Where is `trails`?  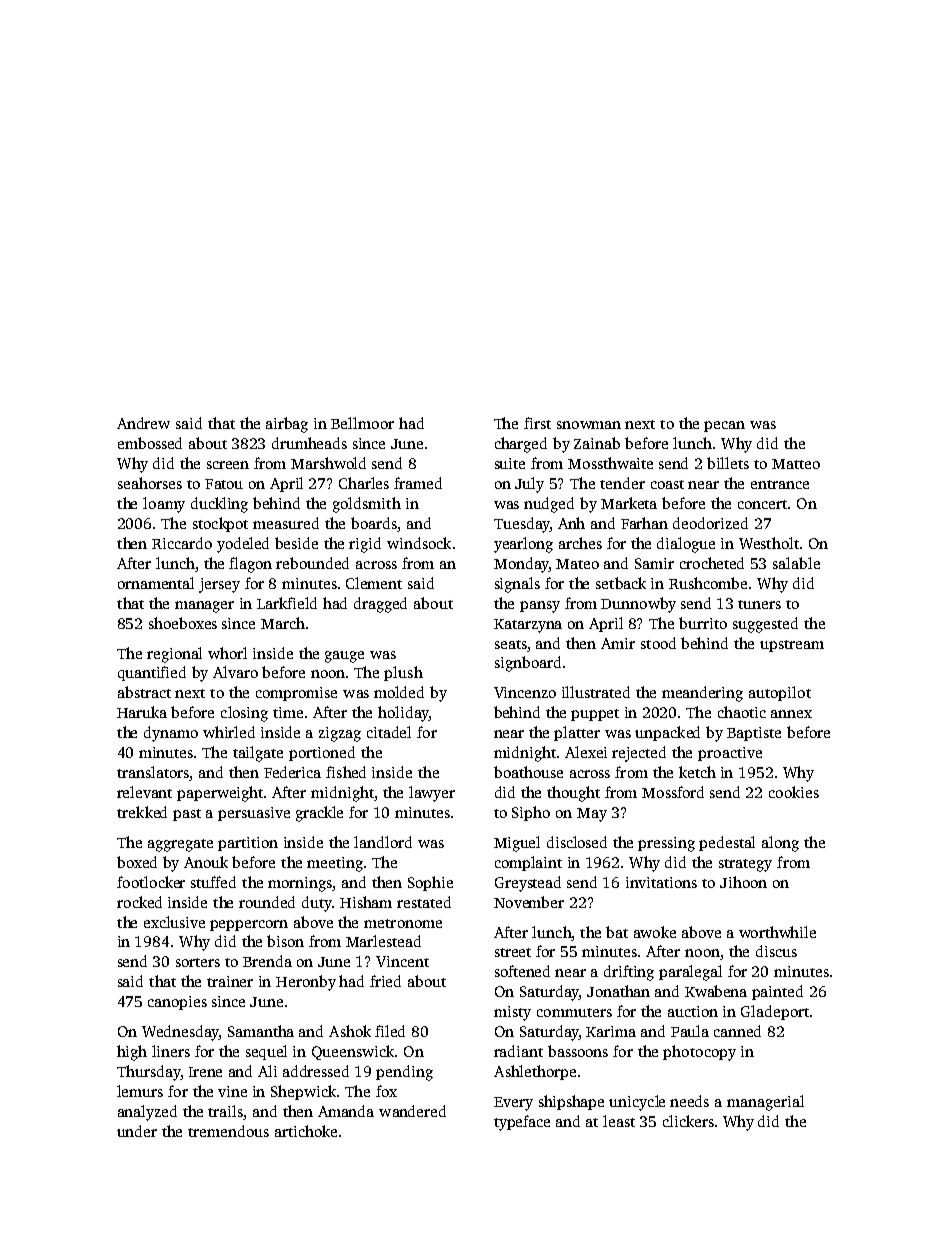
trails is located at coordinates (226, 1112).
